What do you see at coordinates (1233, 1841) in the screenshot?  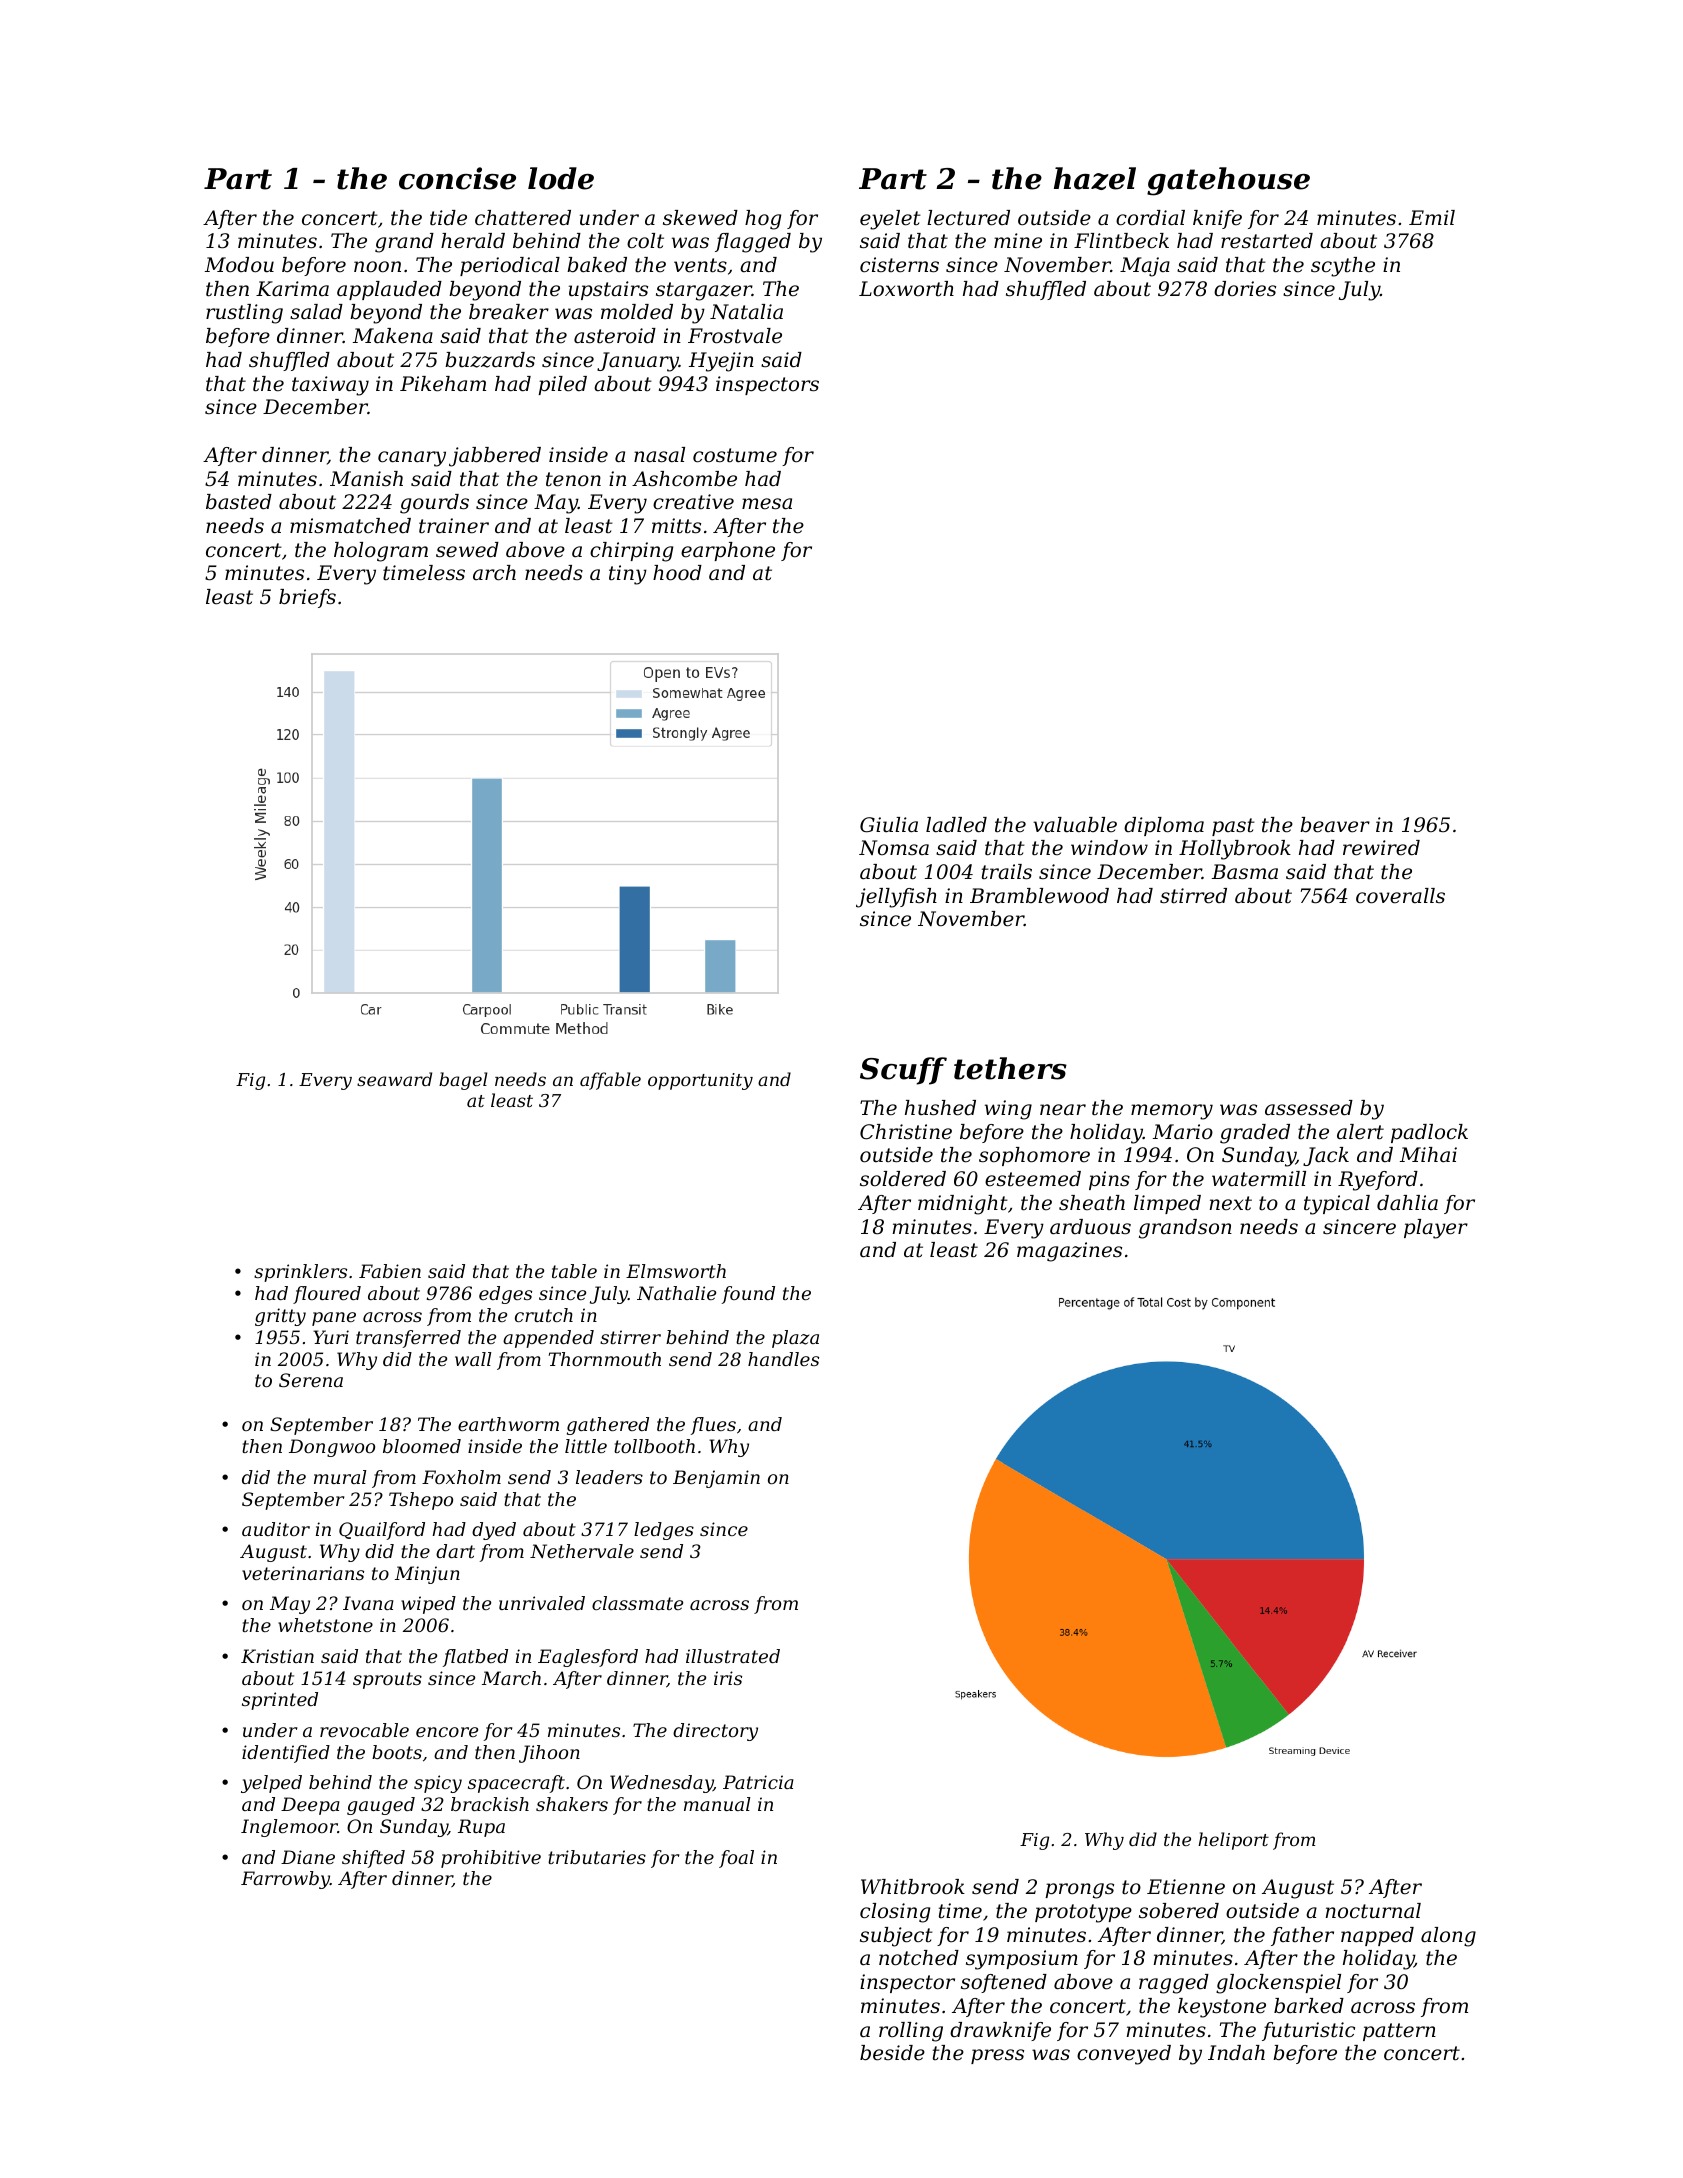 I see `heliport` at bounding box center [1233, 1841].
